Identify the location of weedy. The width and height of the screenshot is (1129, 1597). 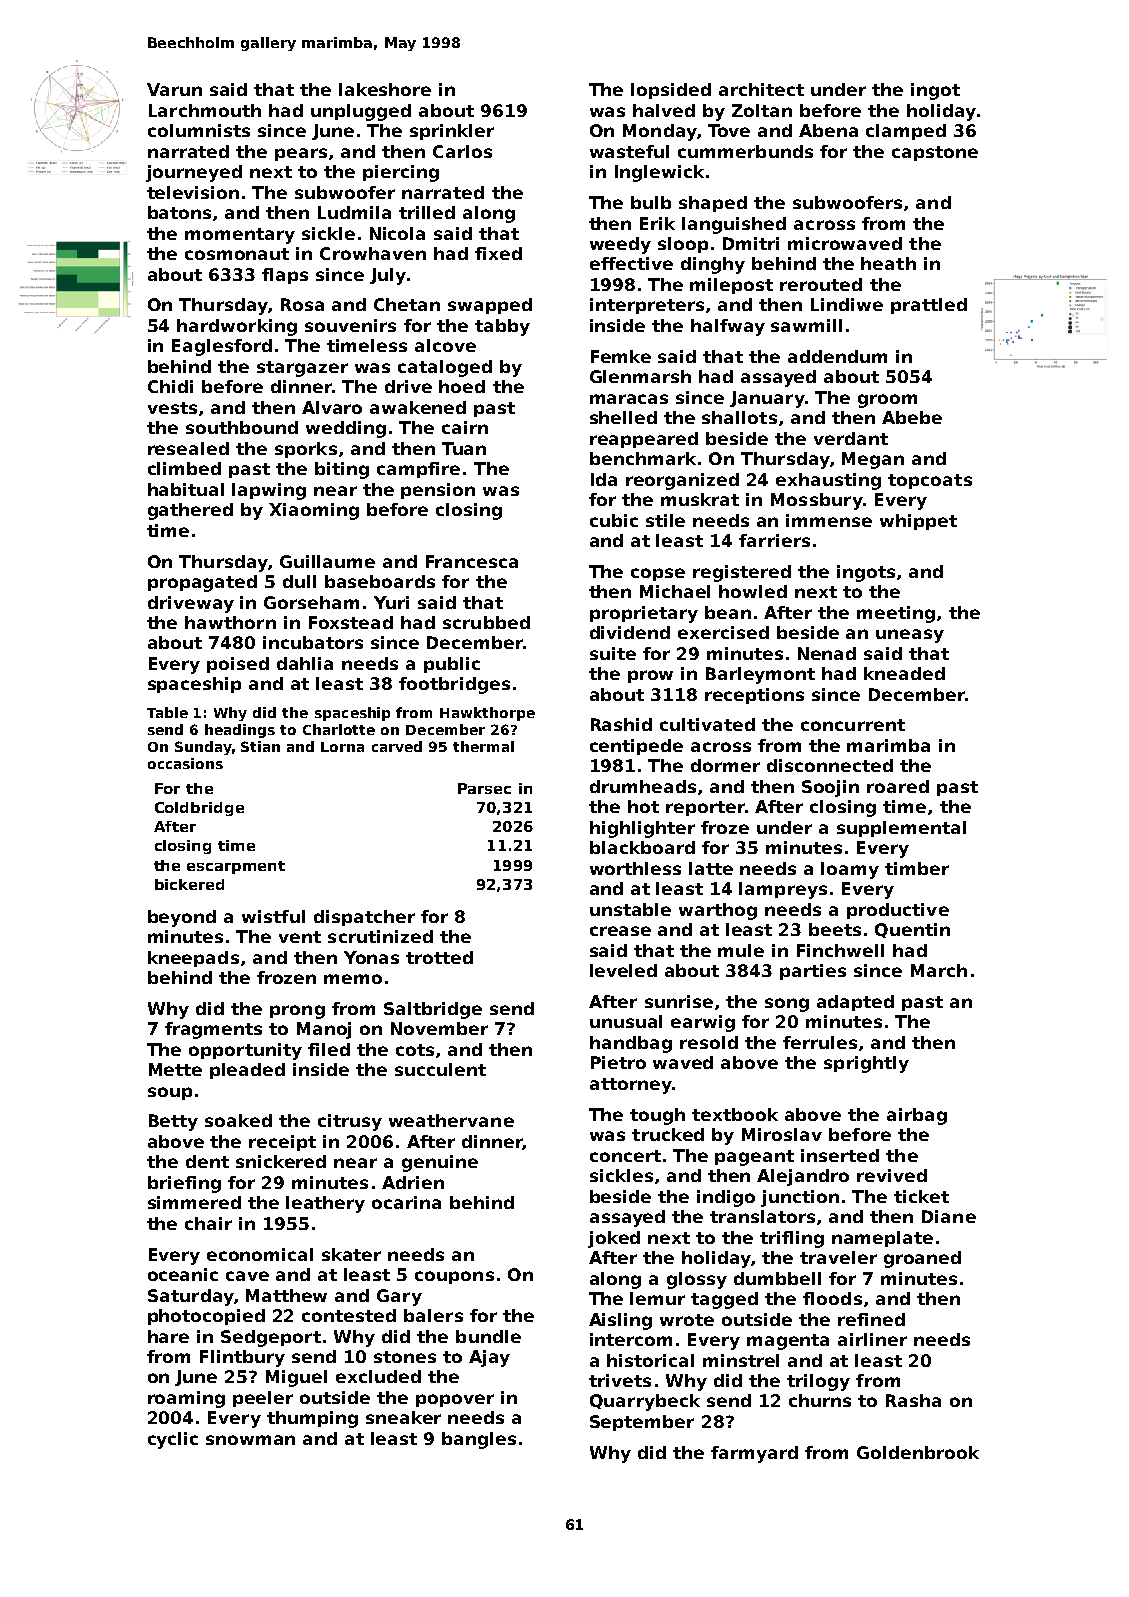
(620, 245).
